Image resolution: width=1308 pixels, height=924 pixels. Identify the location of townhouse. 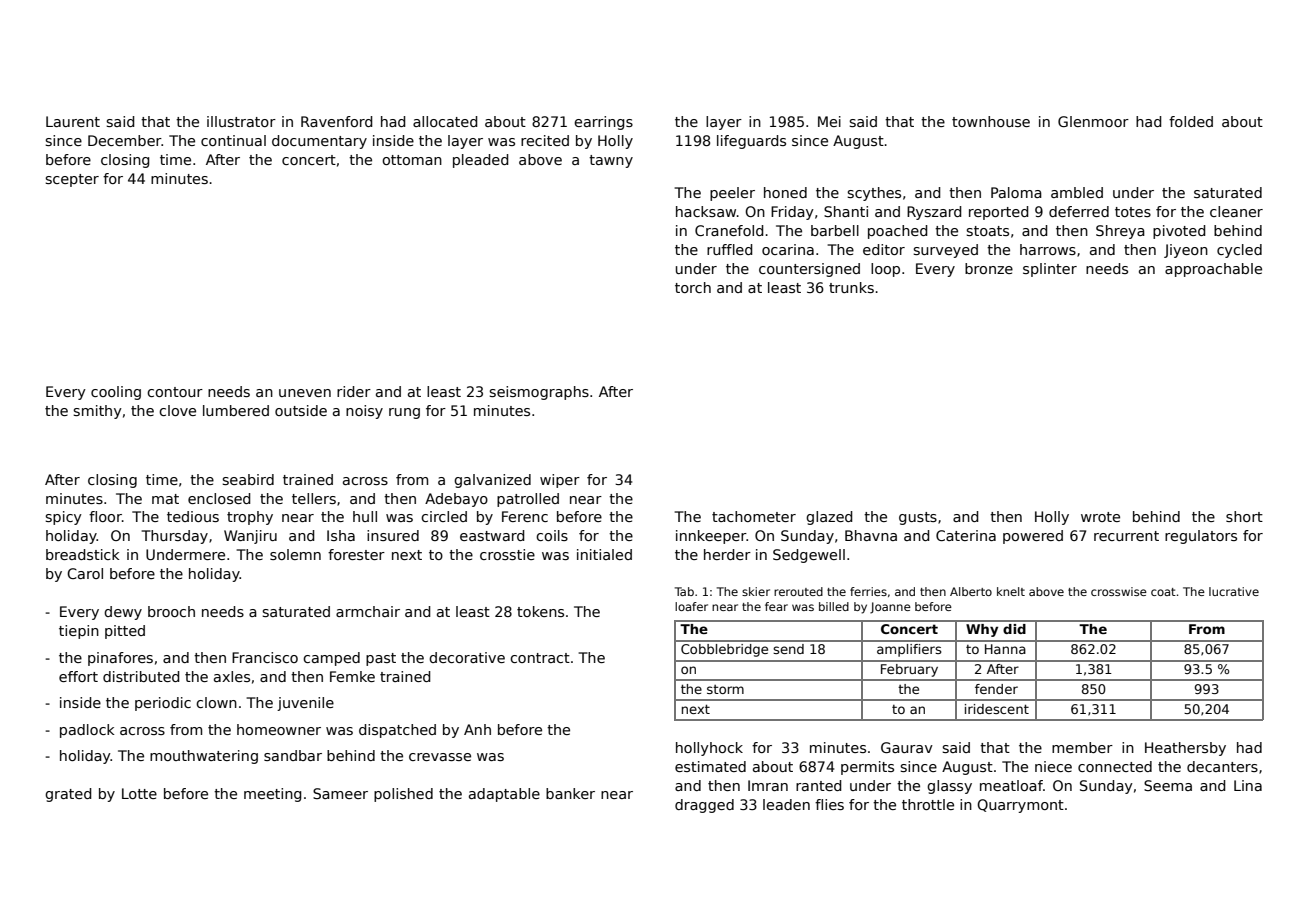
(991, 121).
